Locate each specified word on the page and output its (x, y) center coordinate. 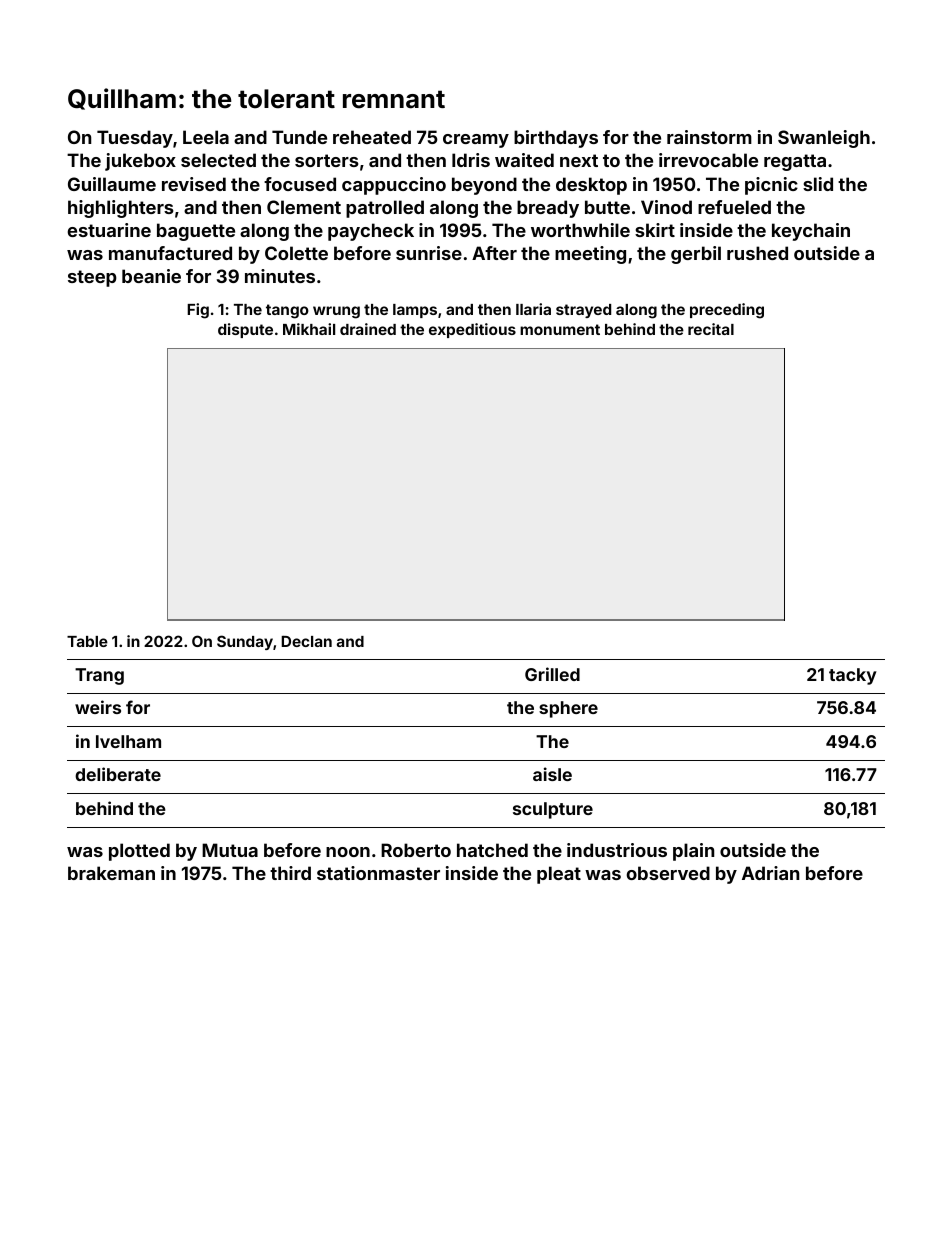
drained (368, 329)
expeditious (472, 330)
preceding (727, 311)
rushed (757, 253)
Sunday (245, 642)
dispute (245, 330)
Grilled (552, 674)
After (494, 253)
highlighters (121, 209)
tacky (853, 676)
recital (711, 329)
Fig (198, 311)
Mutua (230, 850)
